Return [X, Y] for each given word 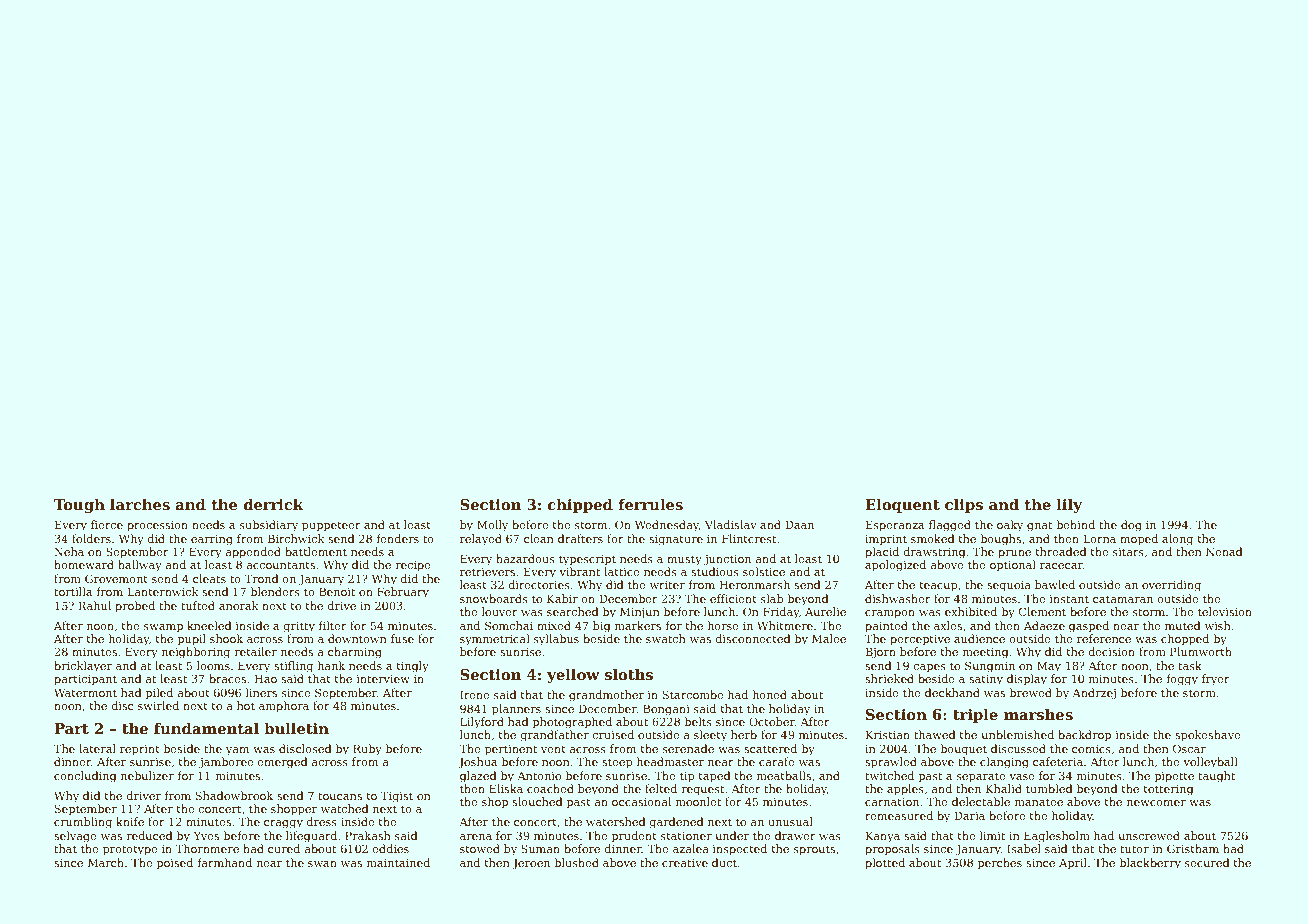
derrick [274, 504]
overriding [1171, 586]
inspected [740, 850]
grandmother [606, 696]
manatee [1039, 802]
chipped [580, 505]
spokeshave [1208, 736]
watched [345, 808]
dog [1131, 526]
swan [322, 864]
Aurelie [825, 611]
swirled [158, 705]
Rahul [94, 605]
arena [476, 837]
